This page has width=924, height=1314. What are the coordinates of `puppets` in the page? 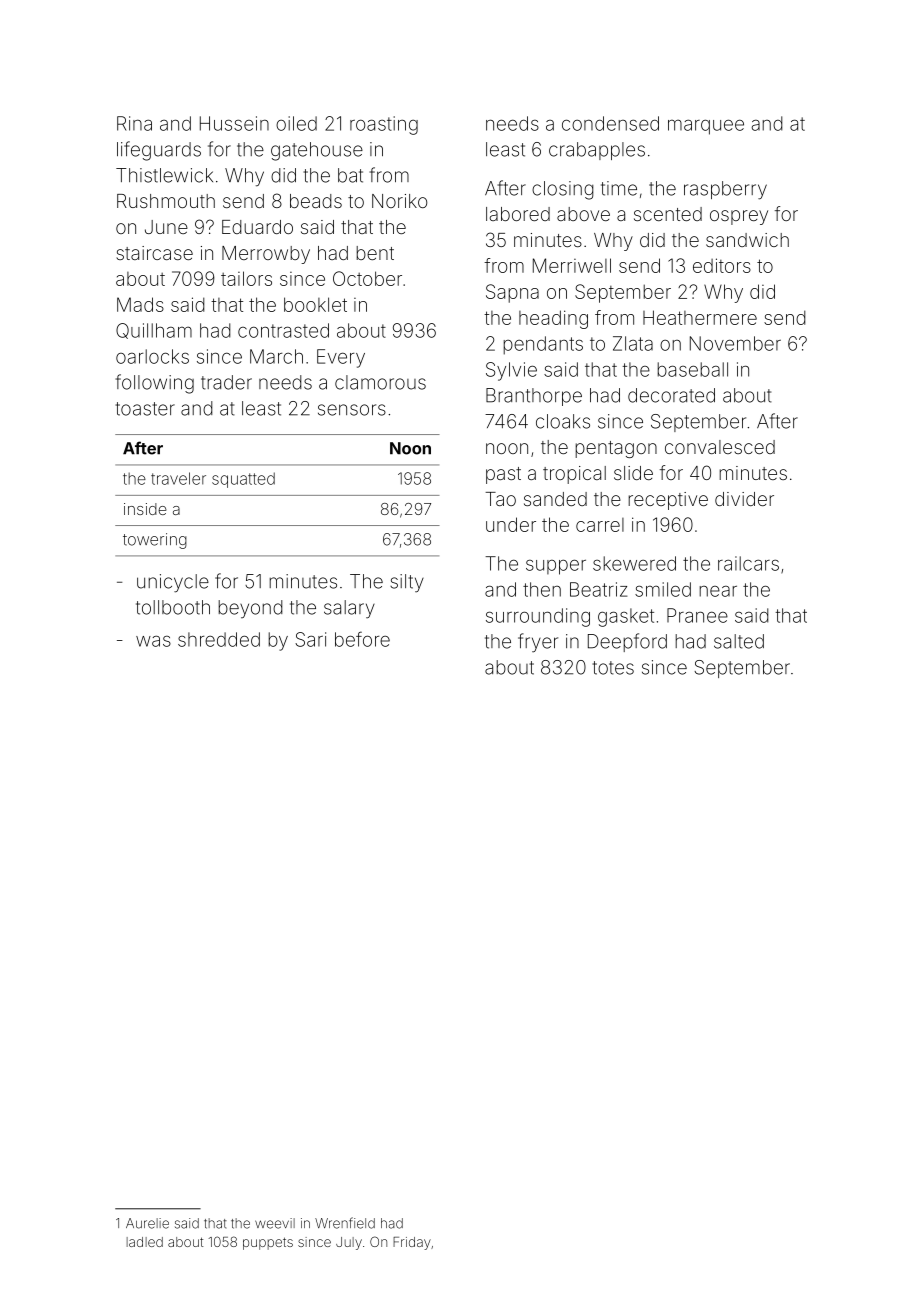 It's located at (268, 1243).
